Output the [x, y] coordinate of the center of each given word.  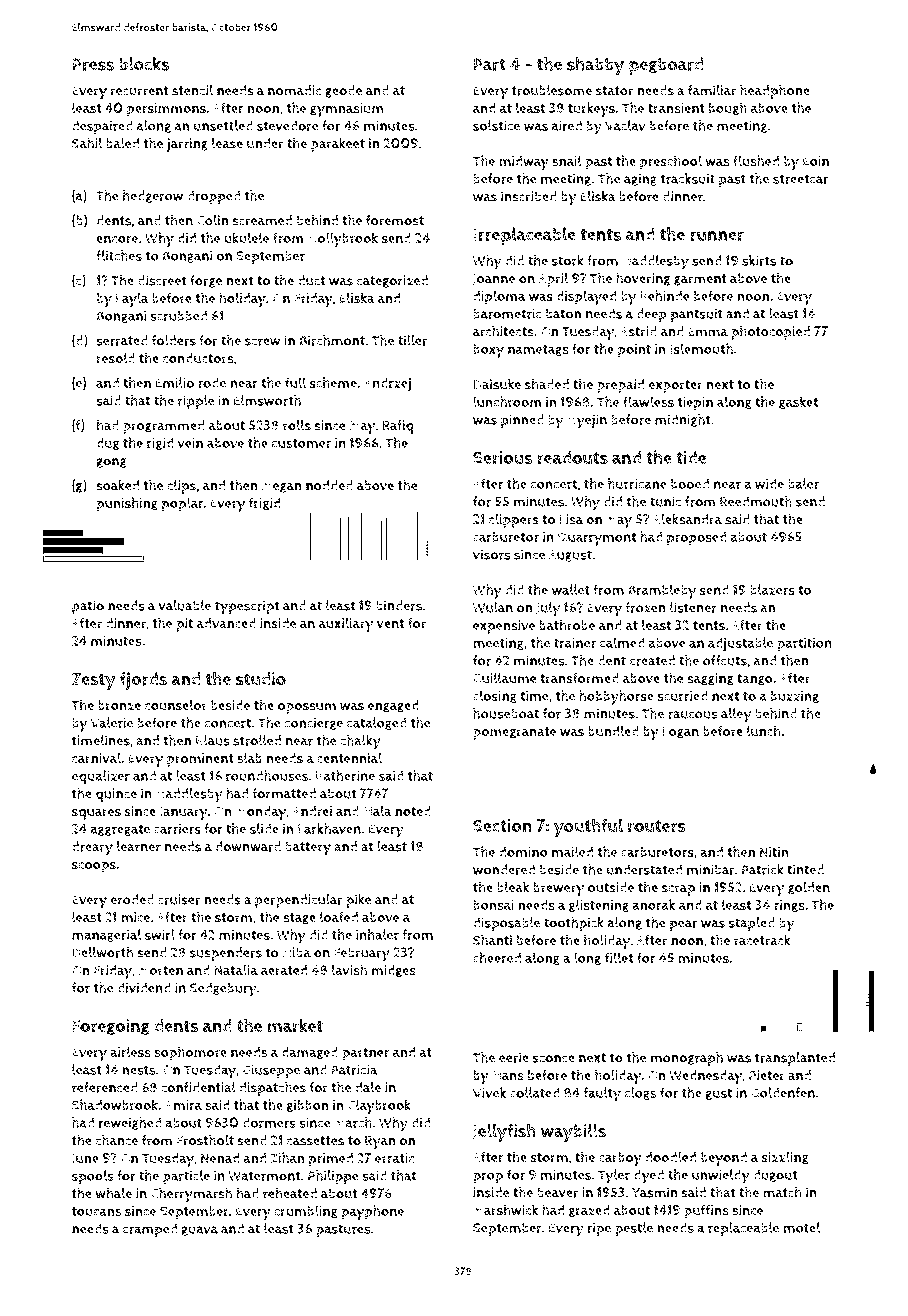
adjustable [740, 644]
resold [116, 358]
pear [684, 925]
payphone [372, 1212]
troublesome [552, 90]
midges [394, 971]
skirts [759, 260]
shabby [595, 66]
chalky [360, 742]
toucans [96, 1212]
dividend [144, 987]
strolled [257, 740]
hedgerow [153, 196]
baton [563, 313]
